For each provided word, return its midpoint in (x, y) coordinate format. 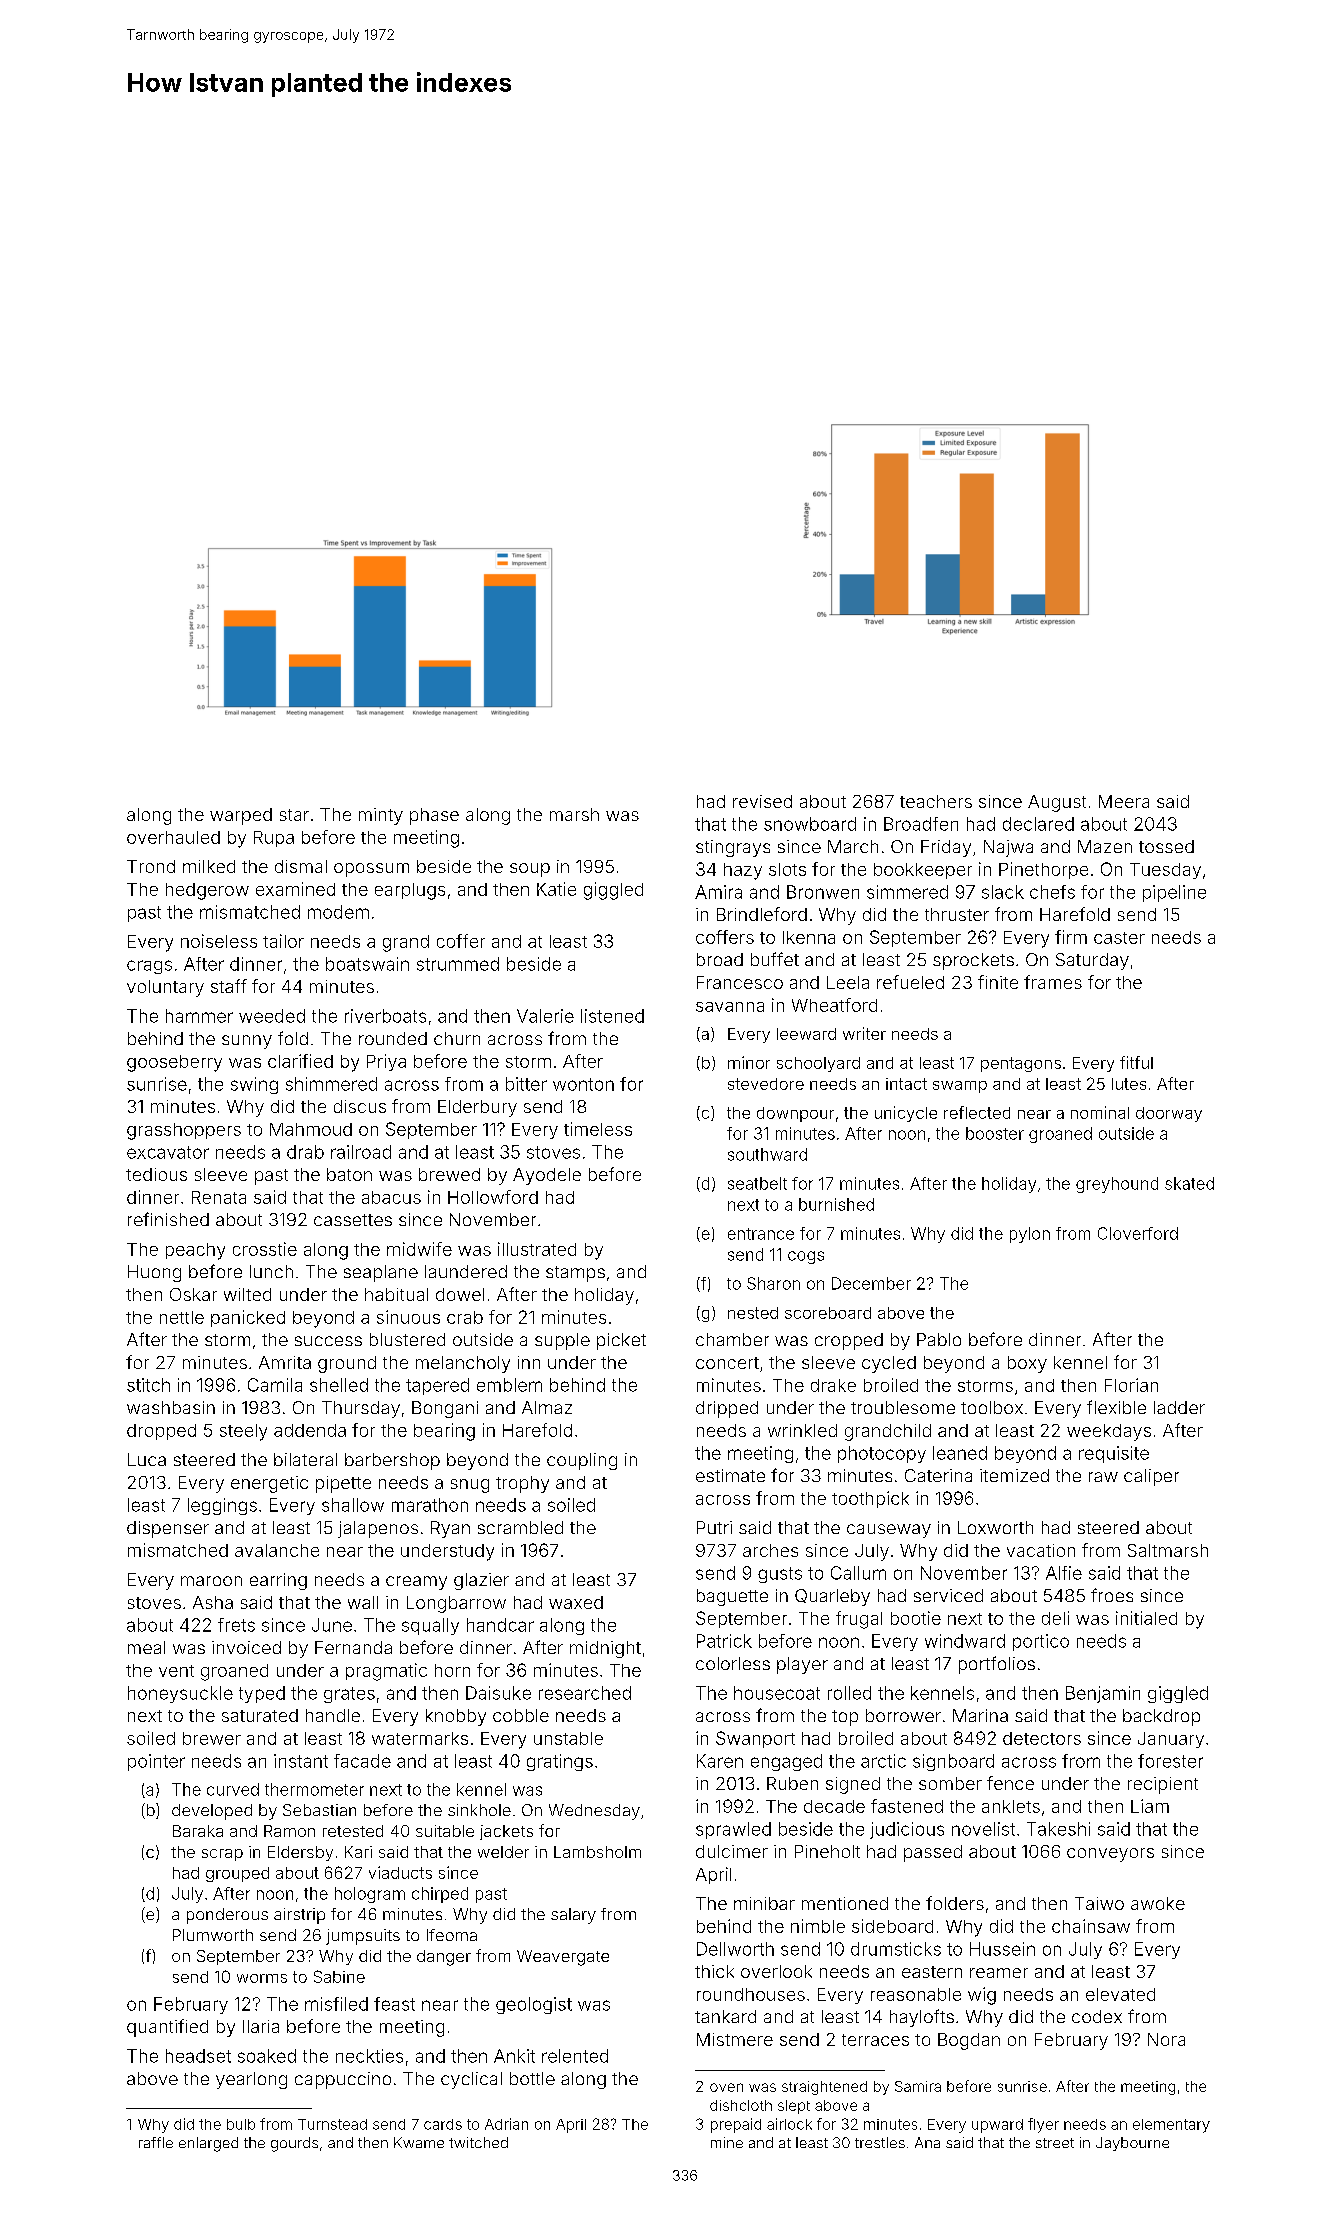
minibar (764, 1903)
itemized (1014, 1475)
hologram (370, 1895)
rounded (393, 1038)
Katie (556, 889)
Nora (1166, 2039)
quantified (167, 2028)
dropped (161, 1432)
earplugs (410, 891)
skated (1189, 1183)
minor (749, 1062)
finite (998, 982)
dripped (727, 1409)
